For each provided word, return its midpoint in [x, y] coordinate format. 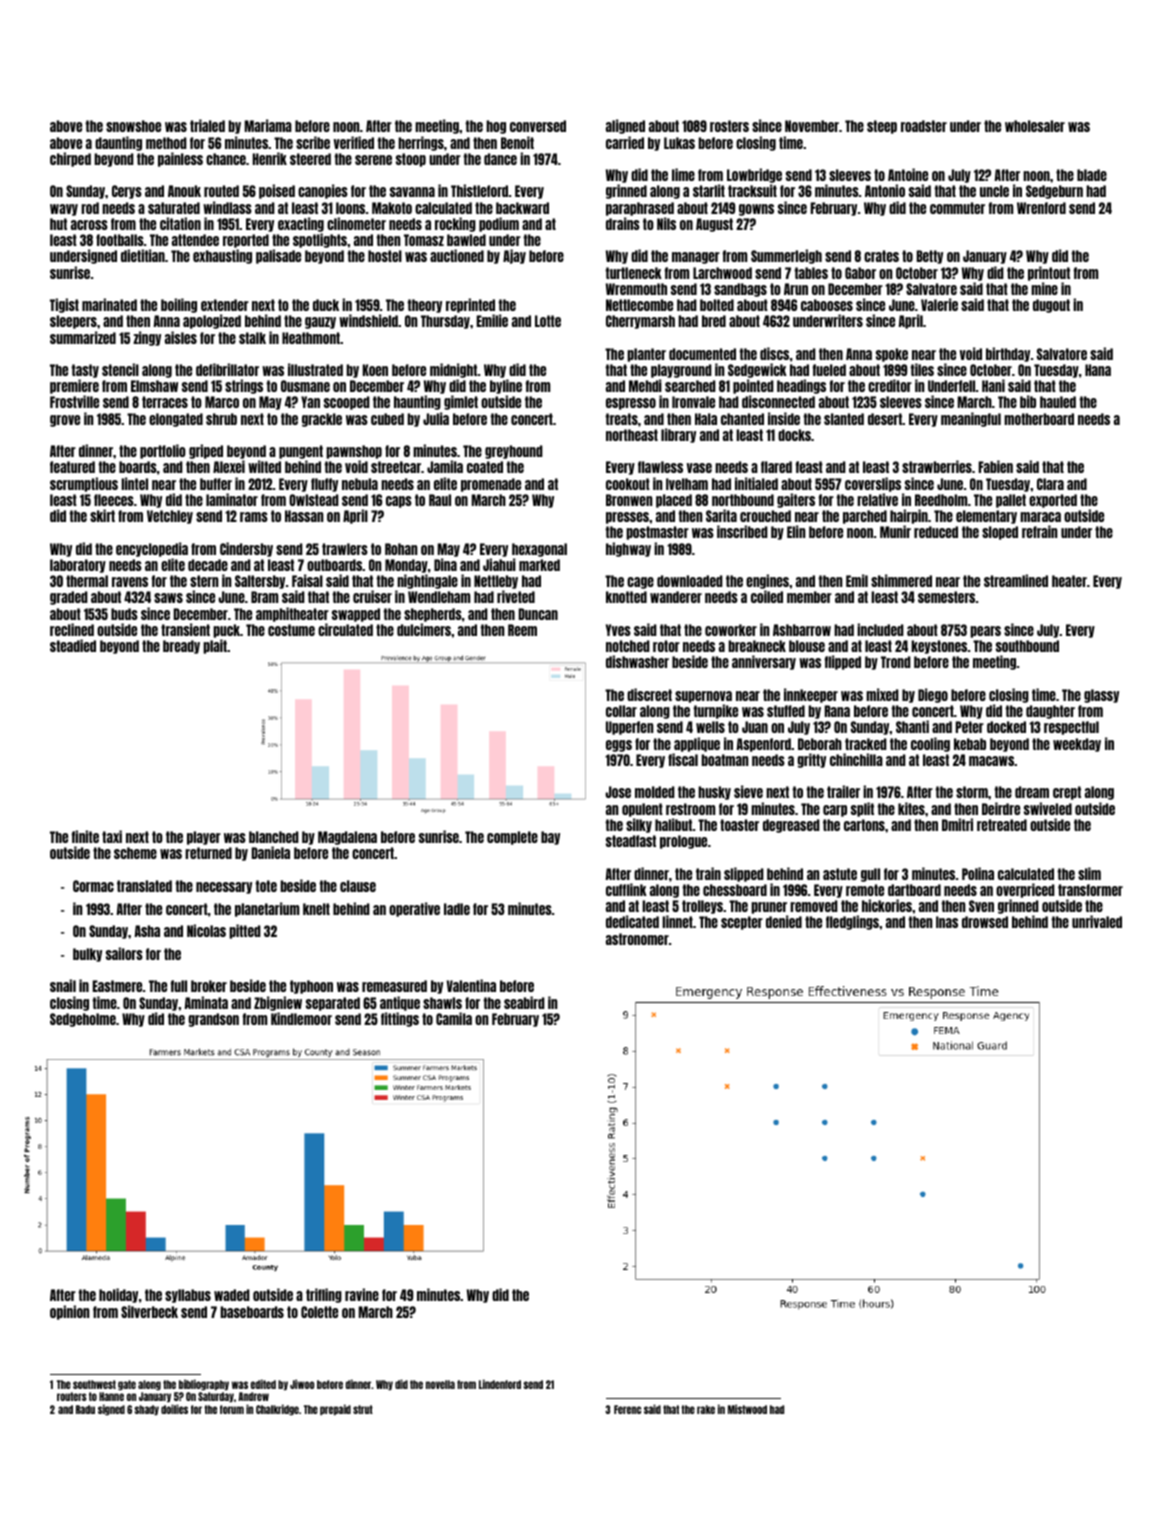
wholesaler [1035, 126]
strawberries [937, 466]
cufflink [626, 889]
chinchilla [856, 759]
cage [640, 583]
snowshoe [133, 126]
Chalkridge [277, 1410]
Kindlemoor [301, 1018]
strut [363, 1409]
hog [496, 127]
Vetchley [170, 517]
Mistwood [747, 1409]
